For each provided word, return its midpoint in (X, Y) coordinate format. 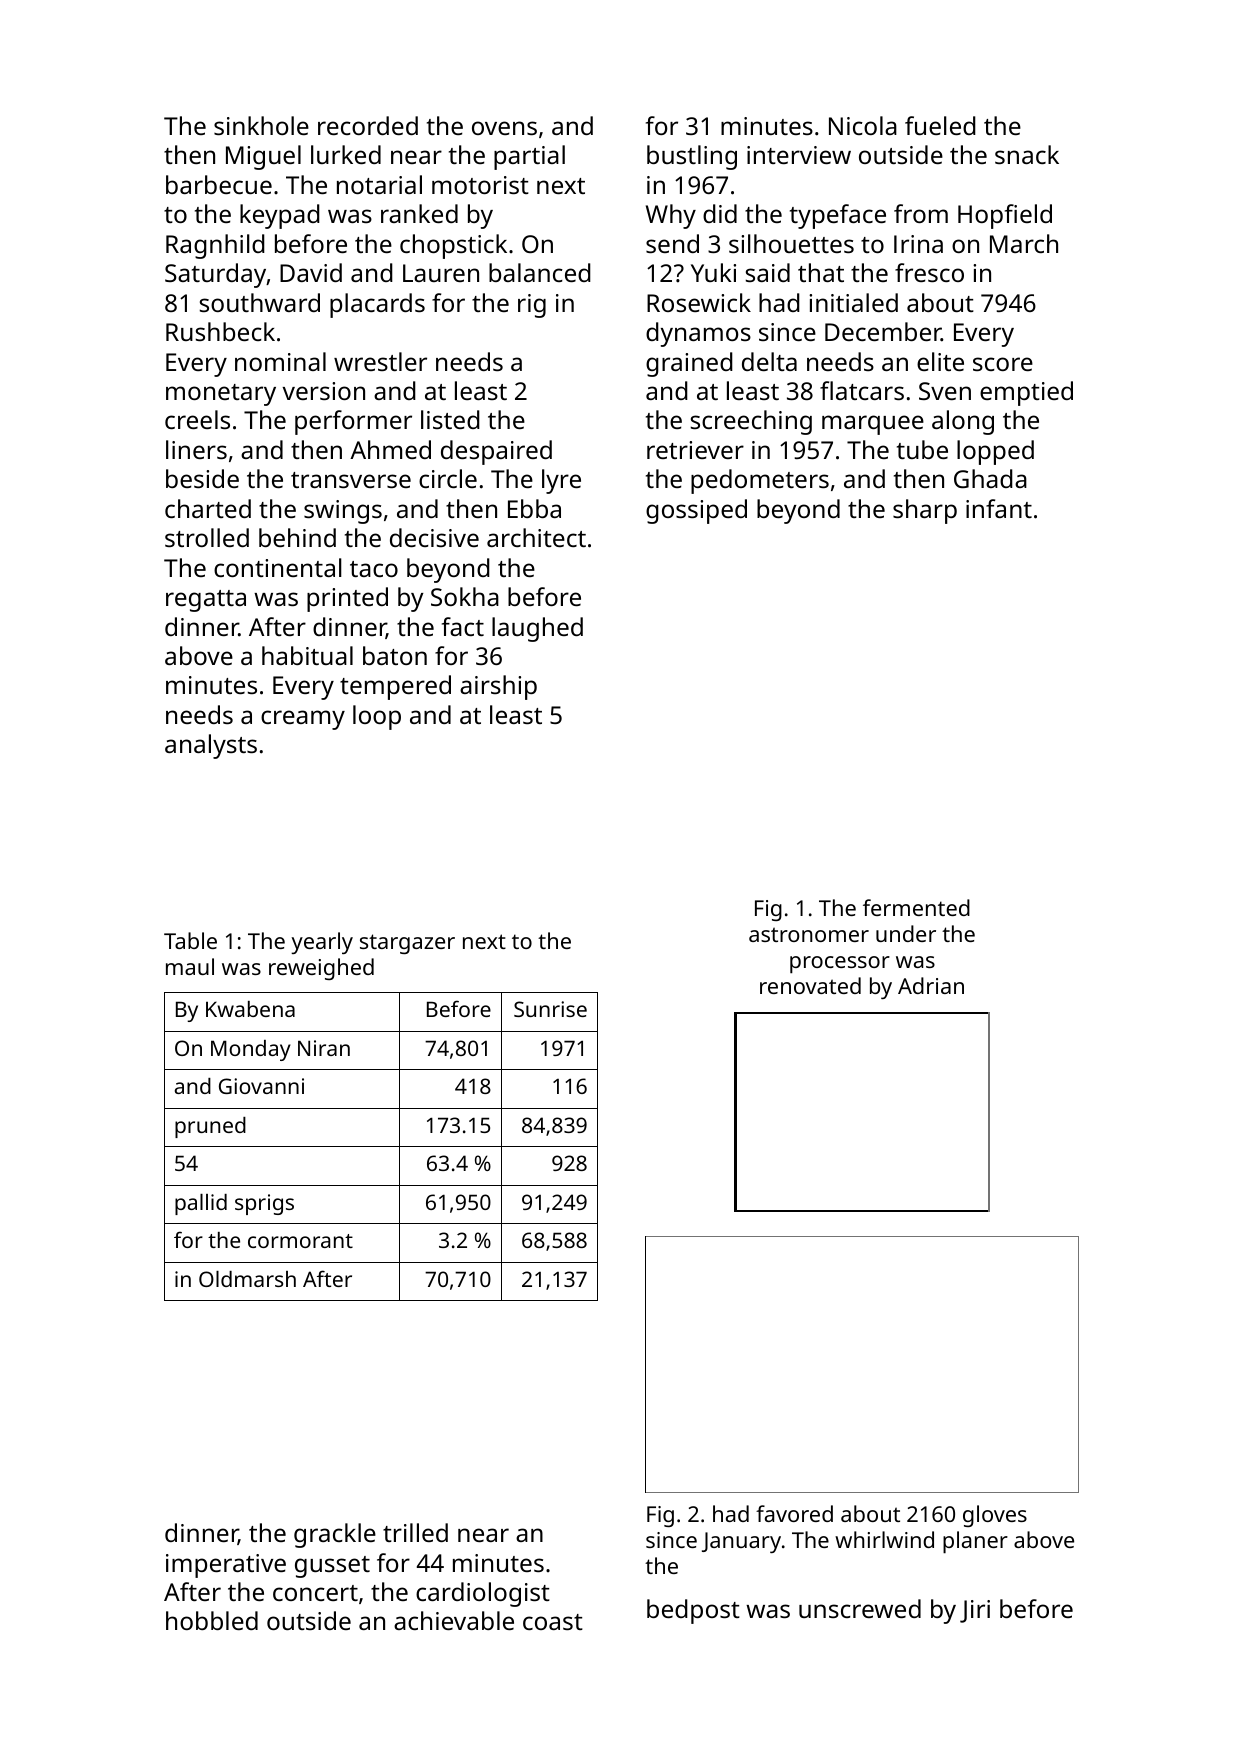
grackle (335, 1535)
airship (498, 687)
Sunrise (550, 1009)
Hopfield (1005, 216)
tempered (395, 687)
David (311, 272)
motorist (480, 185)
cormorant (300, 1241)
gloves (995, 1516)
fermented (916, 907)
